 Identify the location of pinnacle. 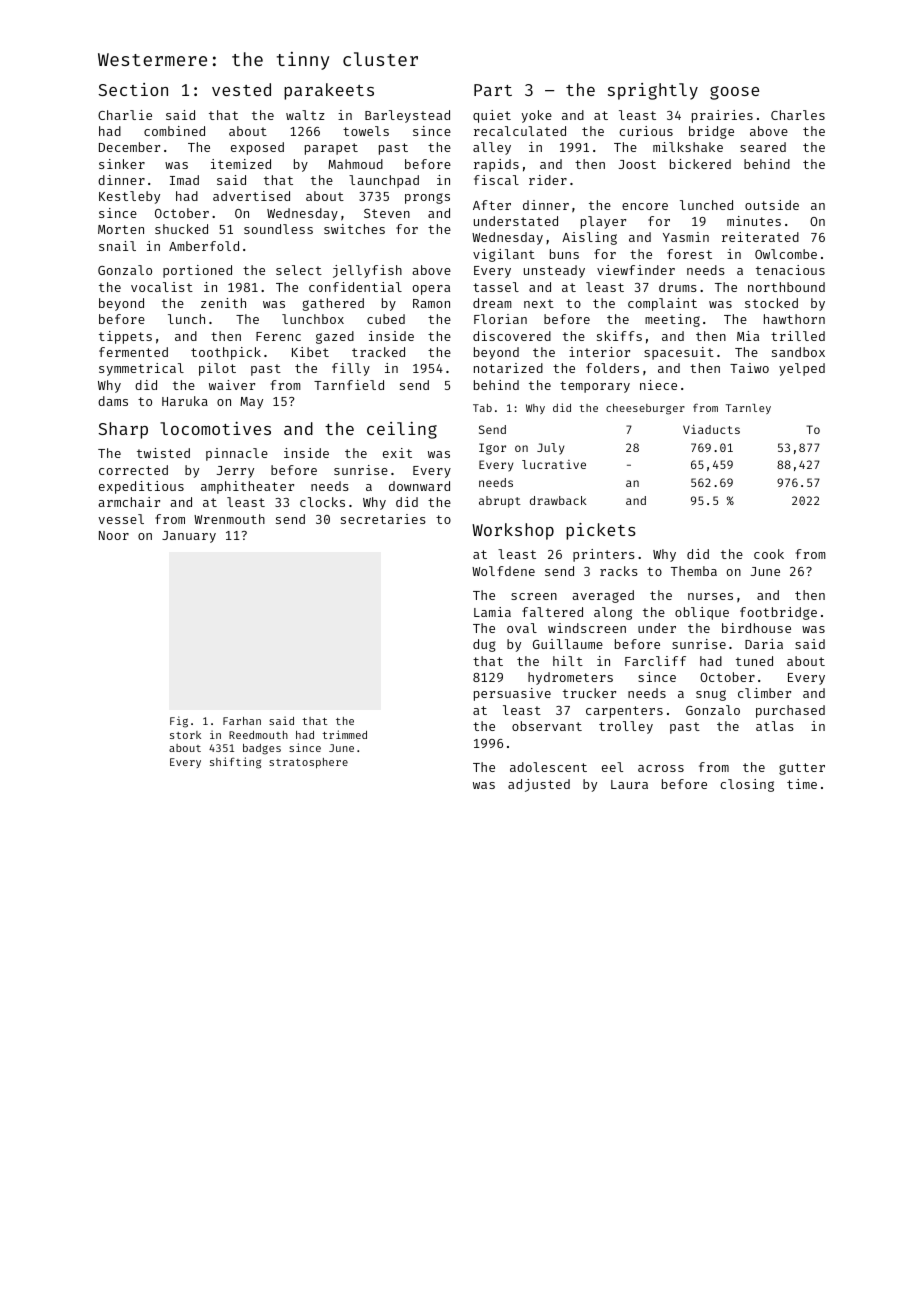
(237, 454).
